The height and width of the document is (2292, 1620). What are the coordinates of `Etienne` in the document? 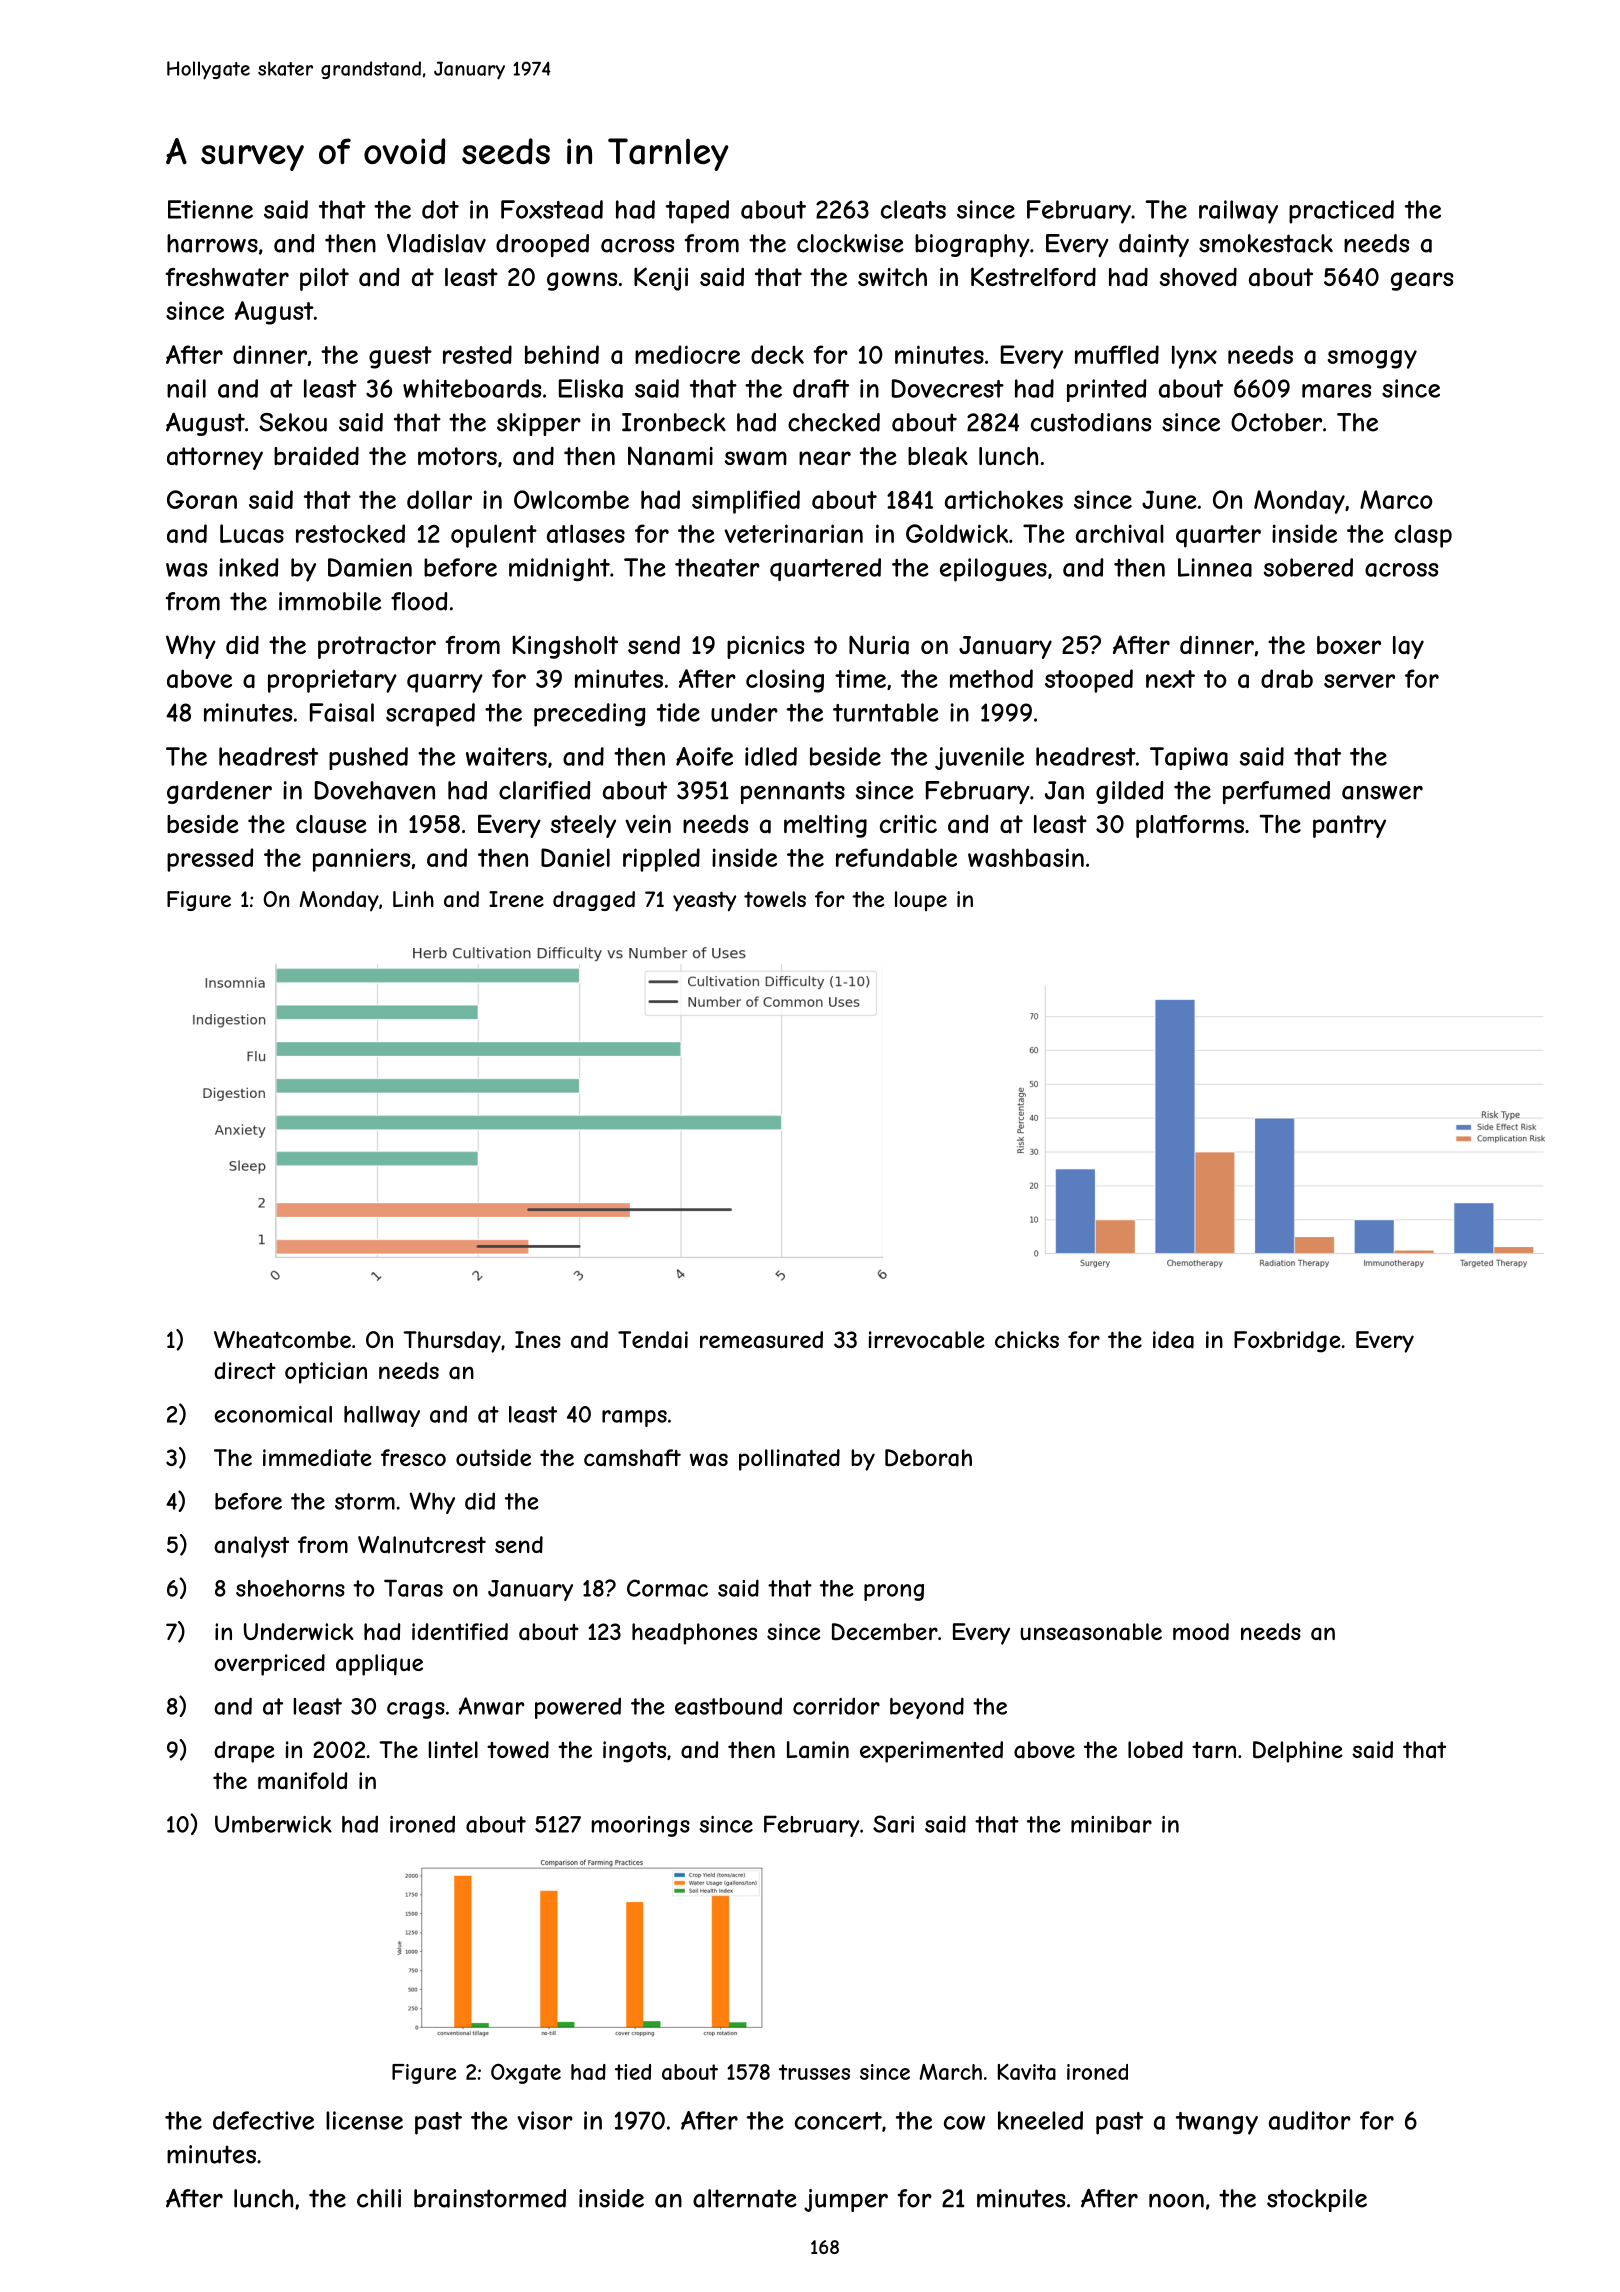 It's located at (210, 209).
